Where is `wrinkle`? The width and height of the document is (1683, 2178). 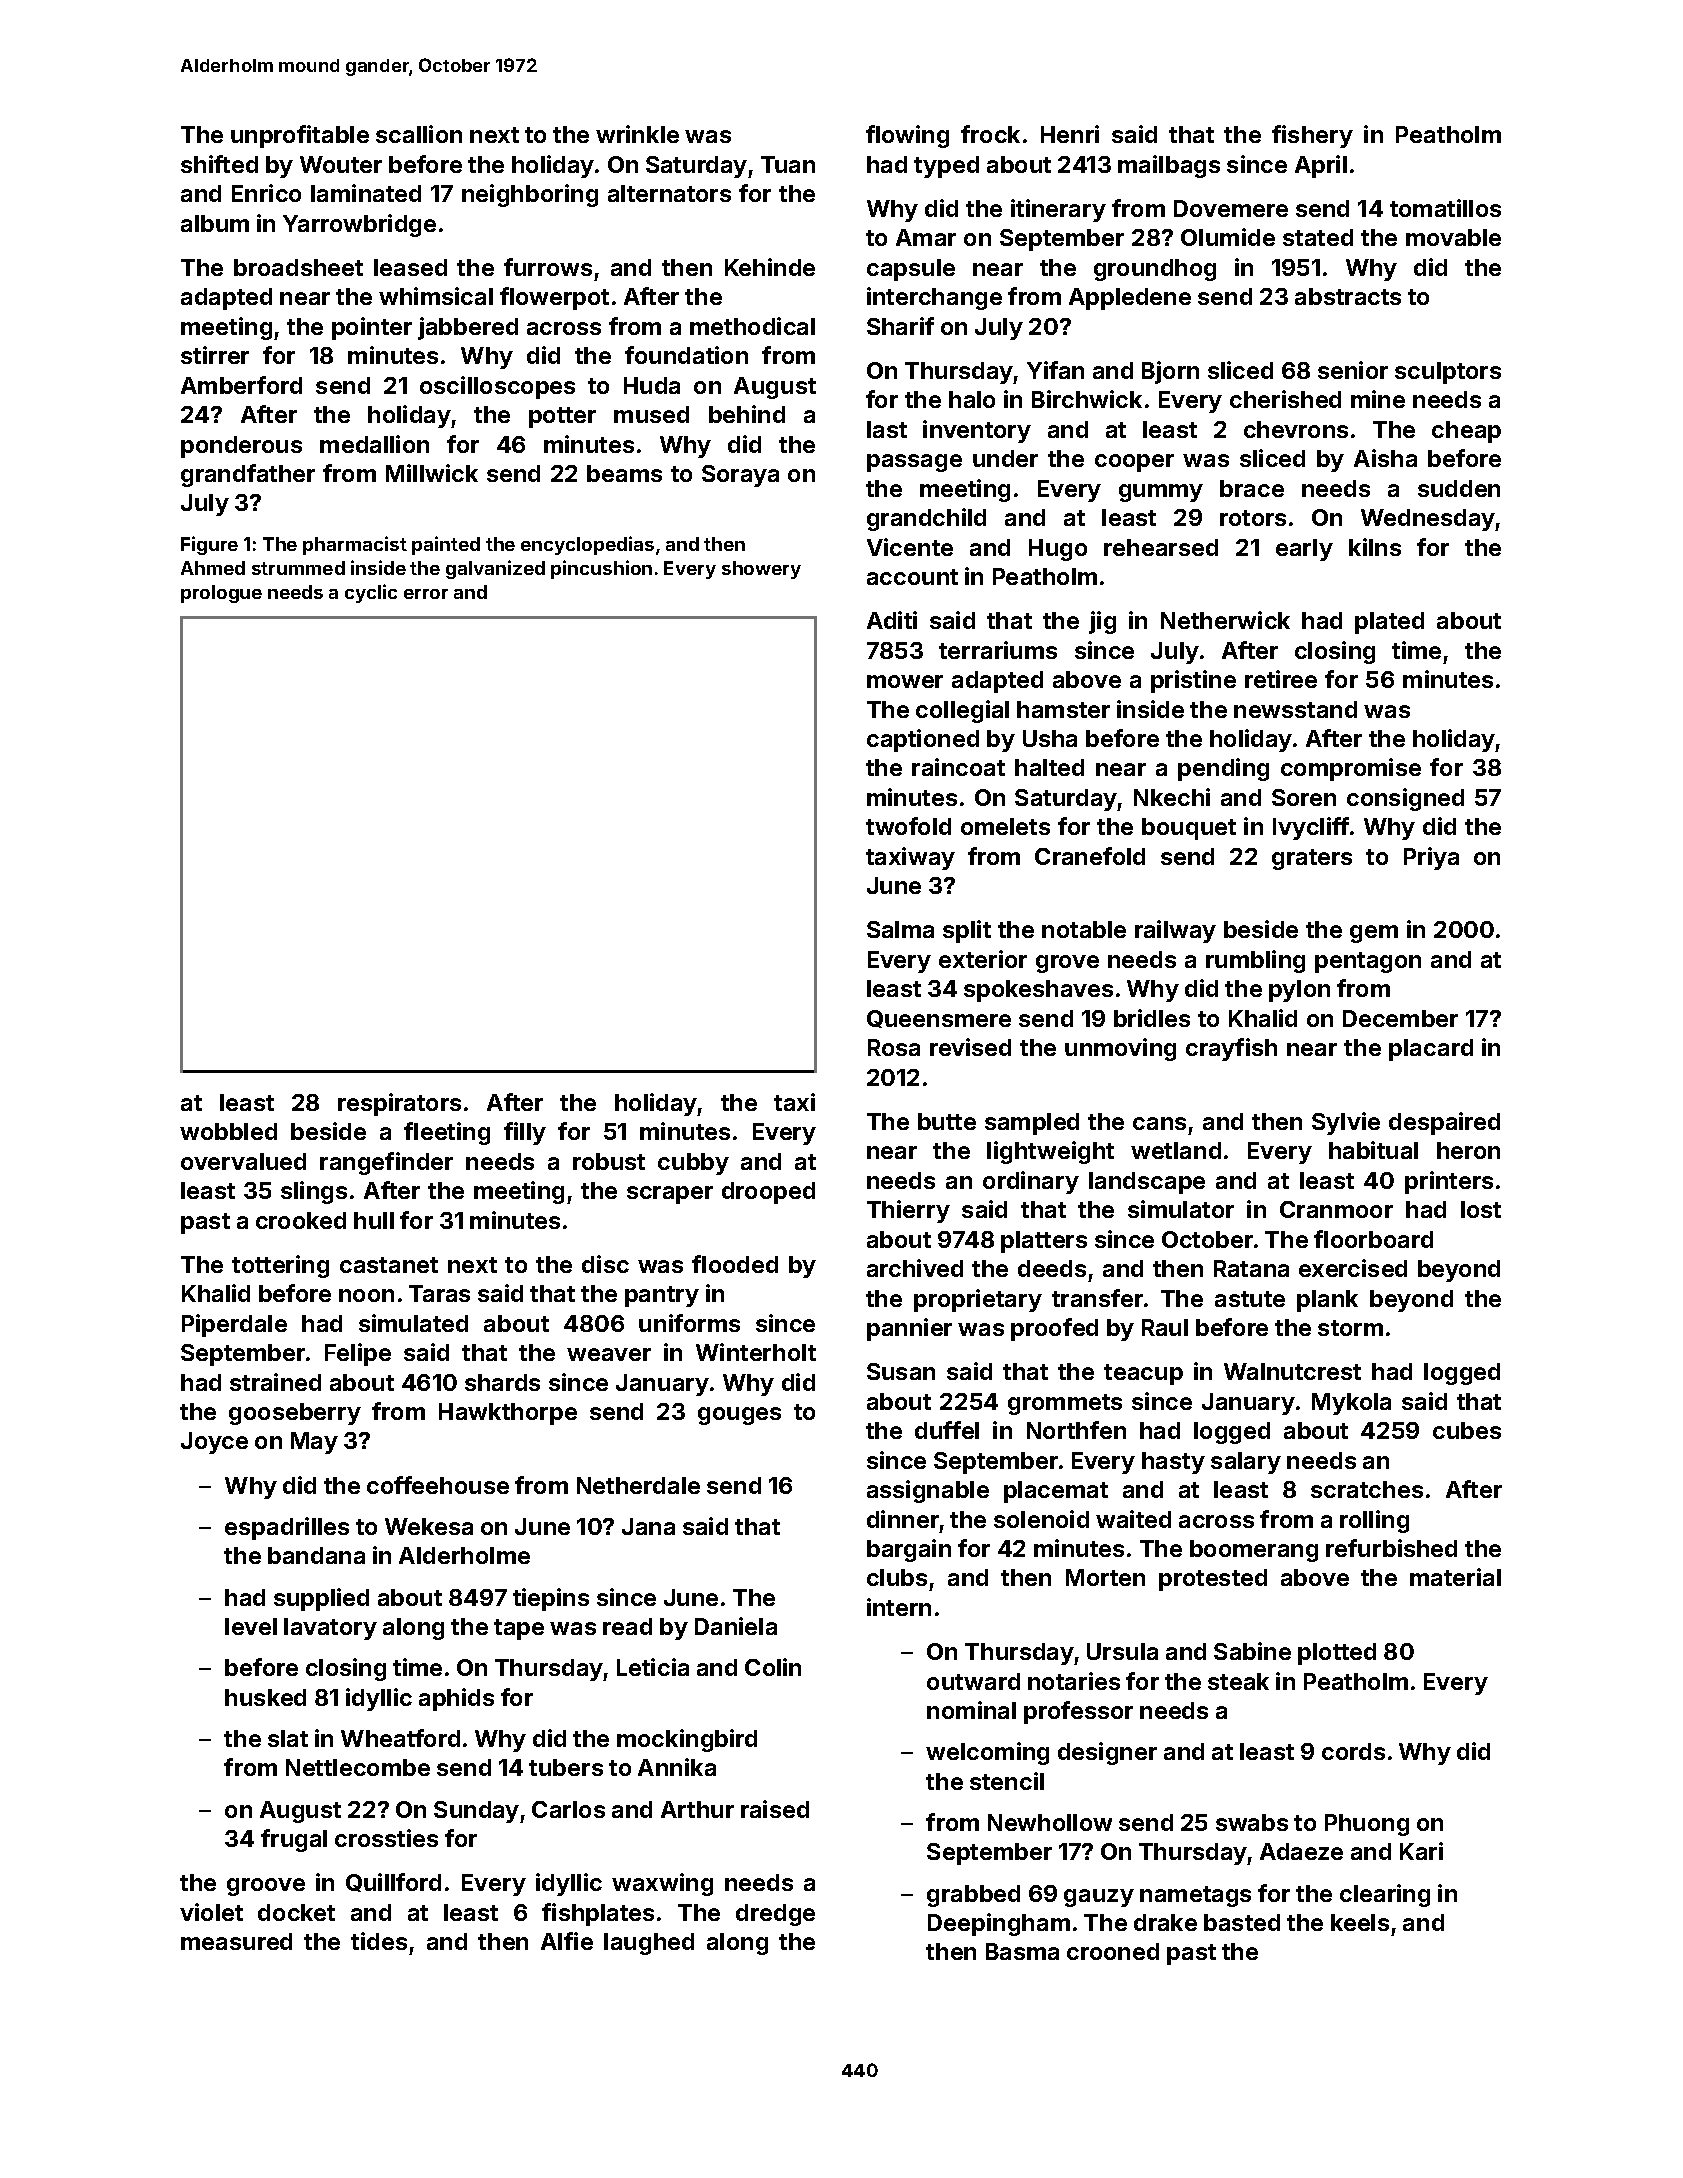 wrinkle is located at coordinates (637, 134).
